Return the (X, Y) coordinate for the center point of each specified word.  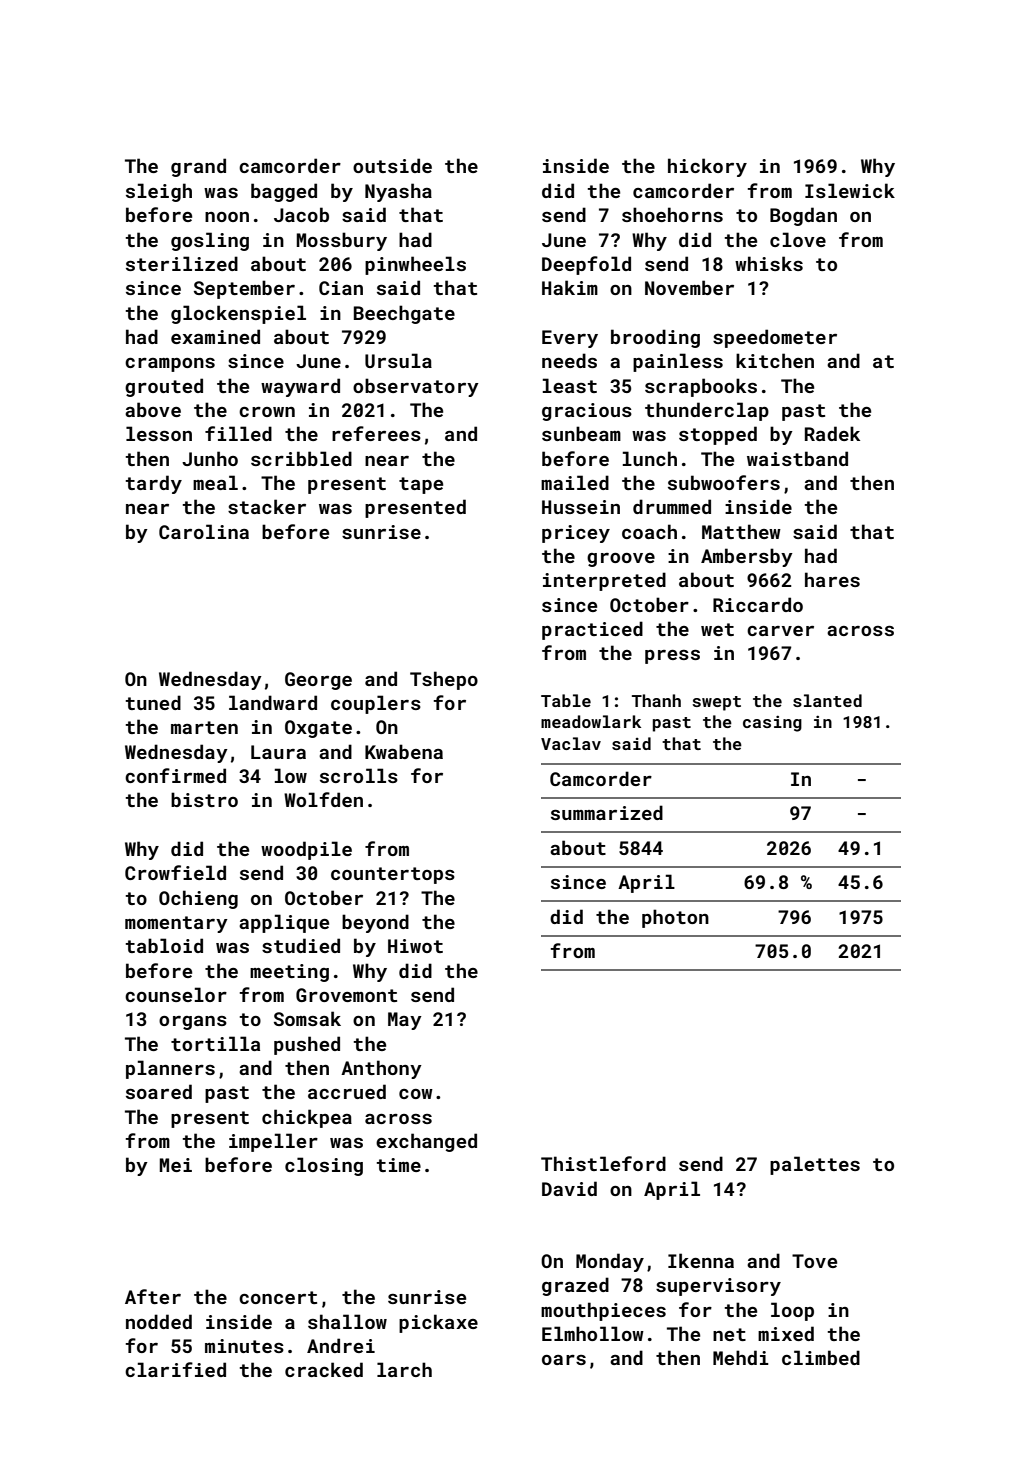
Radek (832, 433)
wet (717, 629)
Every (570, 339)
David (569, 1188)
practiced (592, 630)
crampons (170, 365)
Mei (176, 1165)
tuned (153, 702)
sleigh (159, 192)
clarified (175, 1369)
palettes (815, 1165)
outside (392, 165)
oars (564, 1360)
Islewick (850, 190)
